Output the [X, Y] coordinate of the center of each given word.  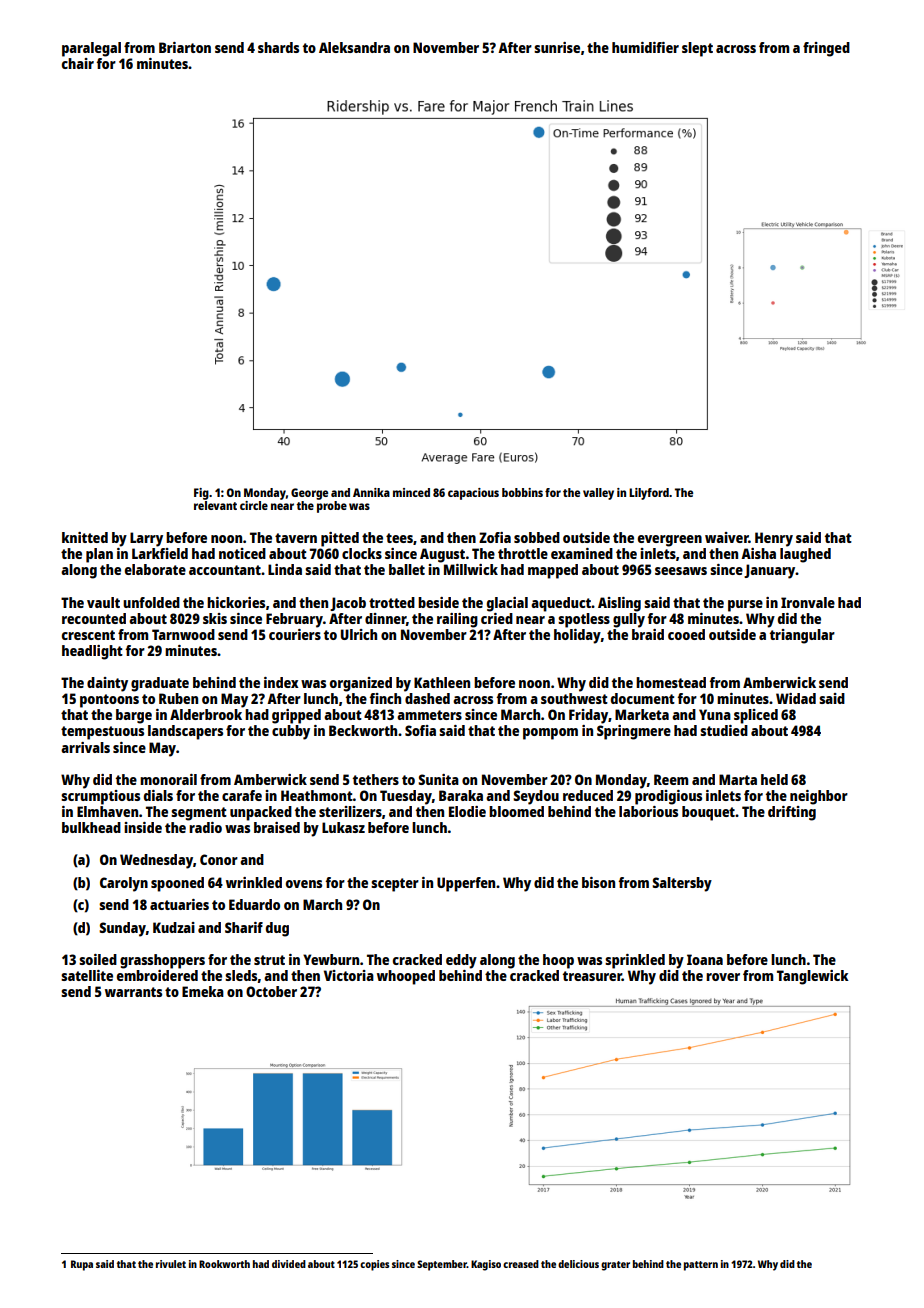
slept [697, 49]
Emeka [203, 991]
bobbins [522, 492]
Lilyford [649, 494]
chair [78, 63]
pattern [701, 1266]
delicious [578, 1264]
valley [598, 494]
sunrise [557, 47]
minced [411, 492]
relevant [215, 505]
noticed [242, 553]
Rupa [82, 1265]
